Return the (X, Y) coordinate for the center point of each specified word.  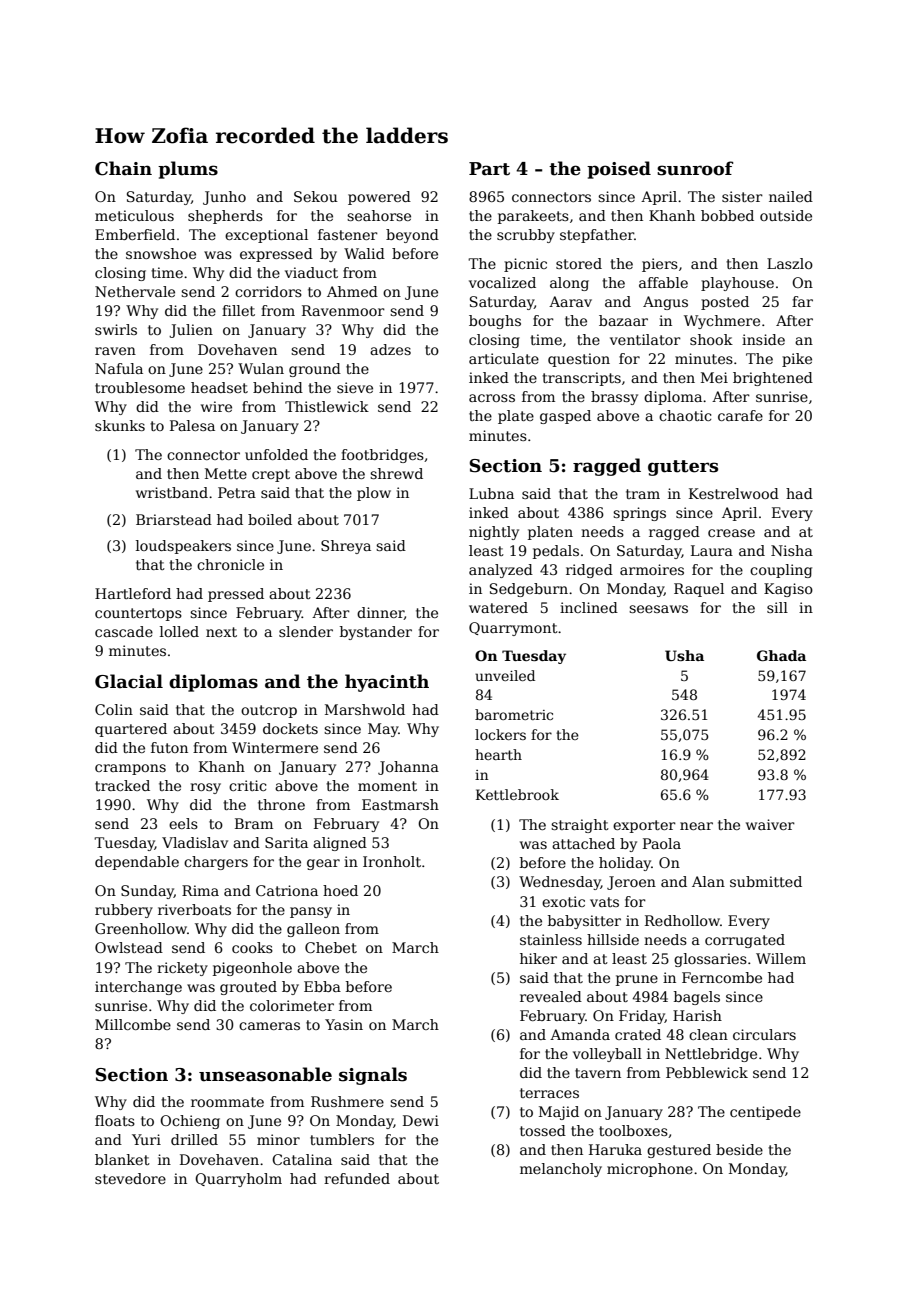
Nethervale (135, 291)
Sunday (147, 892)
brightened (773, 379)
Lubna (491, 493)
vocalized (502, 282)
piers (660, 265)
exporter (644, 826)
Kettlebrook (517, 794)
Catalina (302, 1159)
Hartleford (133, 593)
